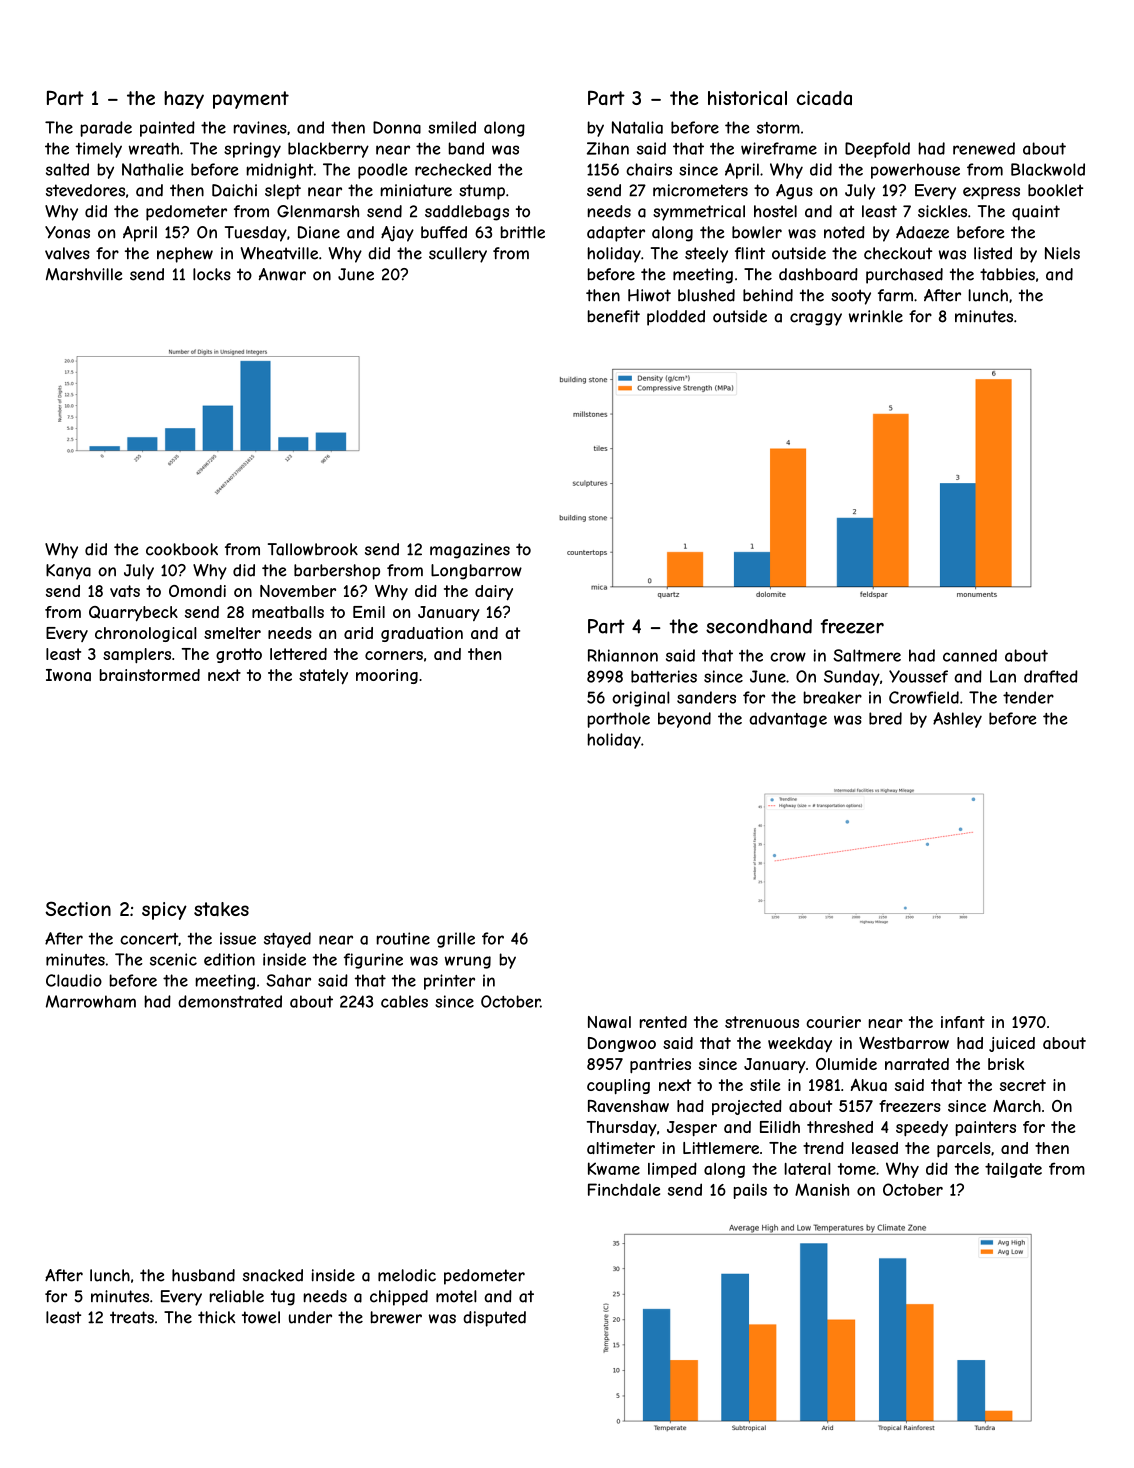 The width and height of the image is (1134, 1468). Describe the element at coordinates (619, 720) in the image. I see `porthole` at that location.
